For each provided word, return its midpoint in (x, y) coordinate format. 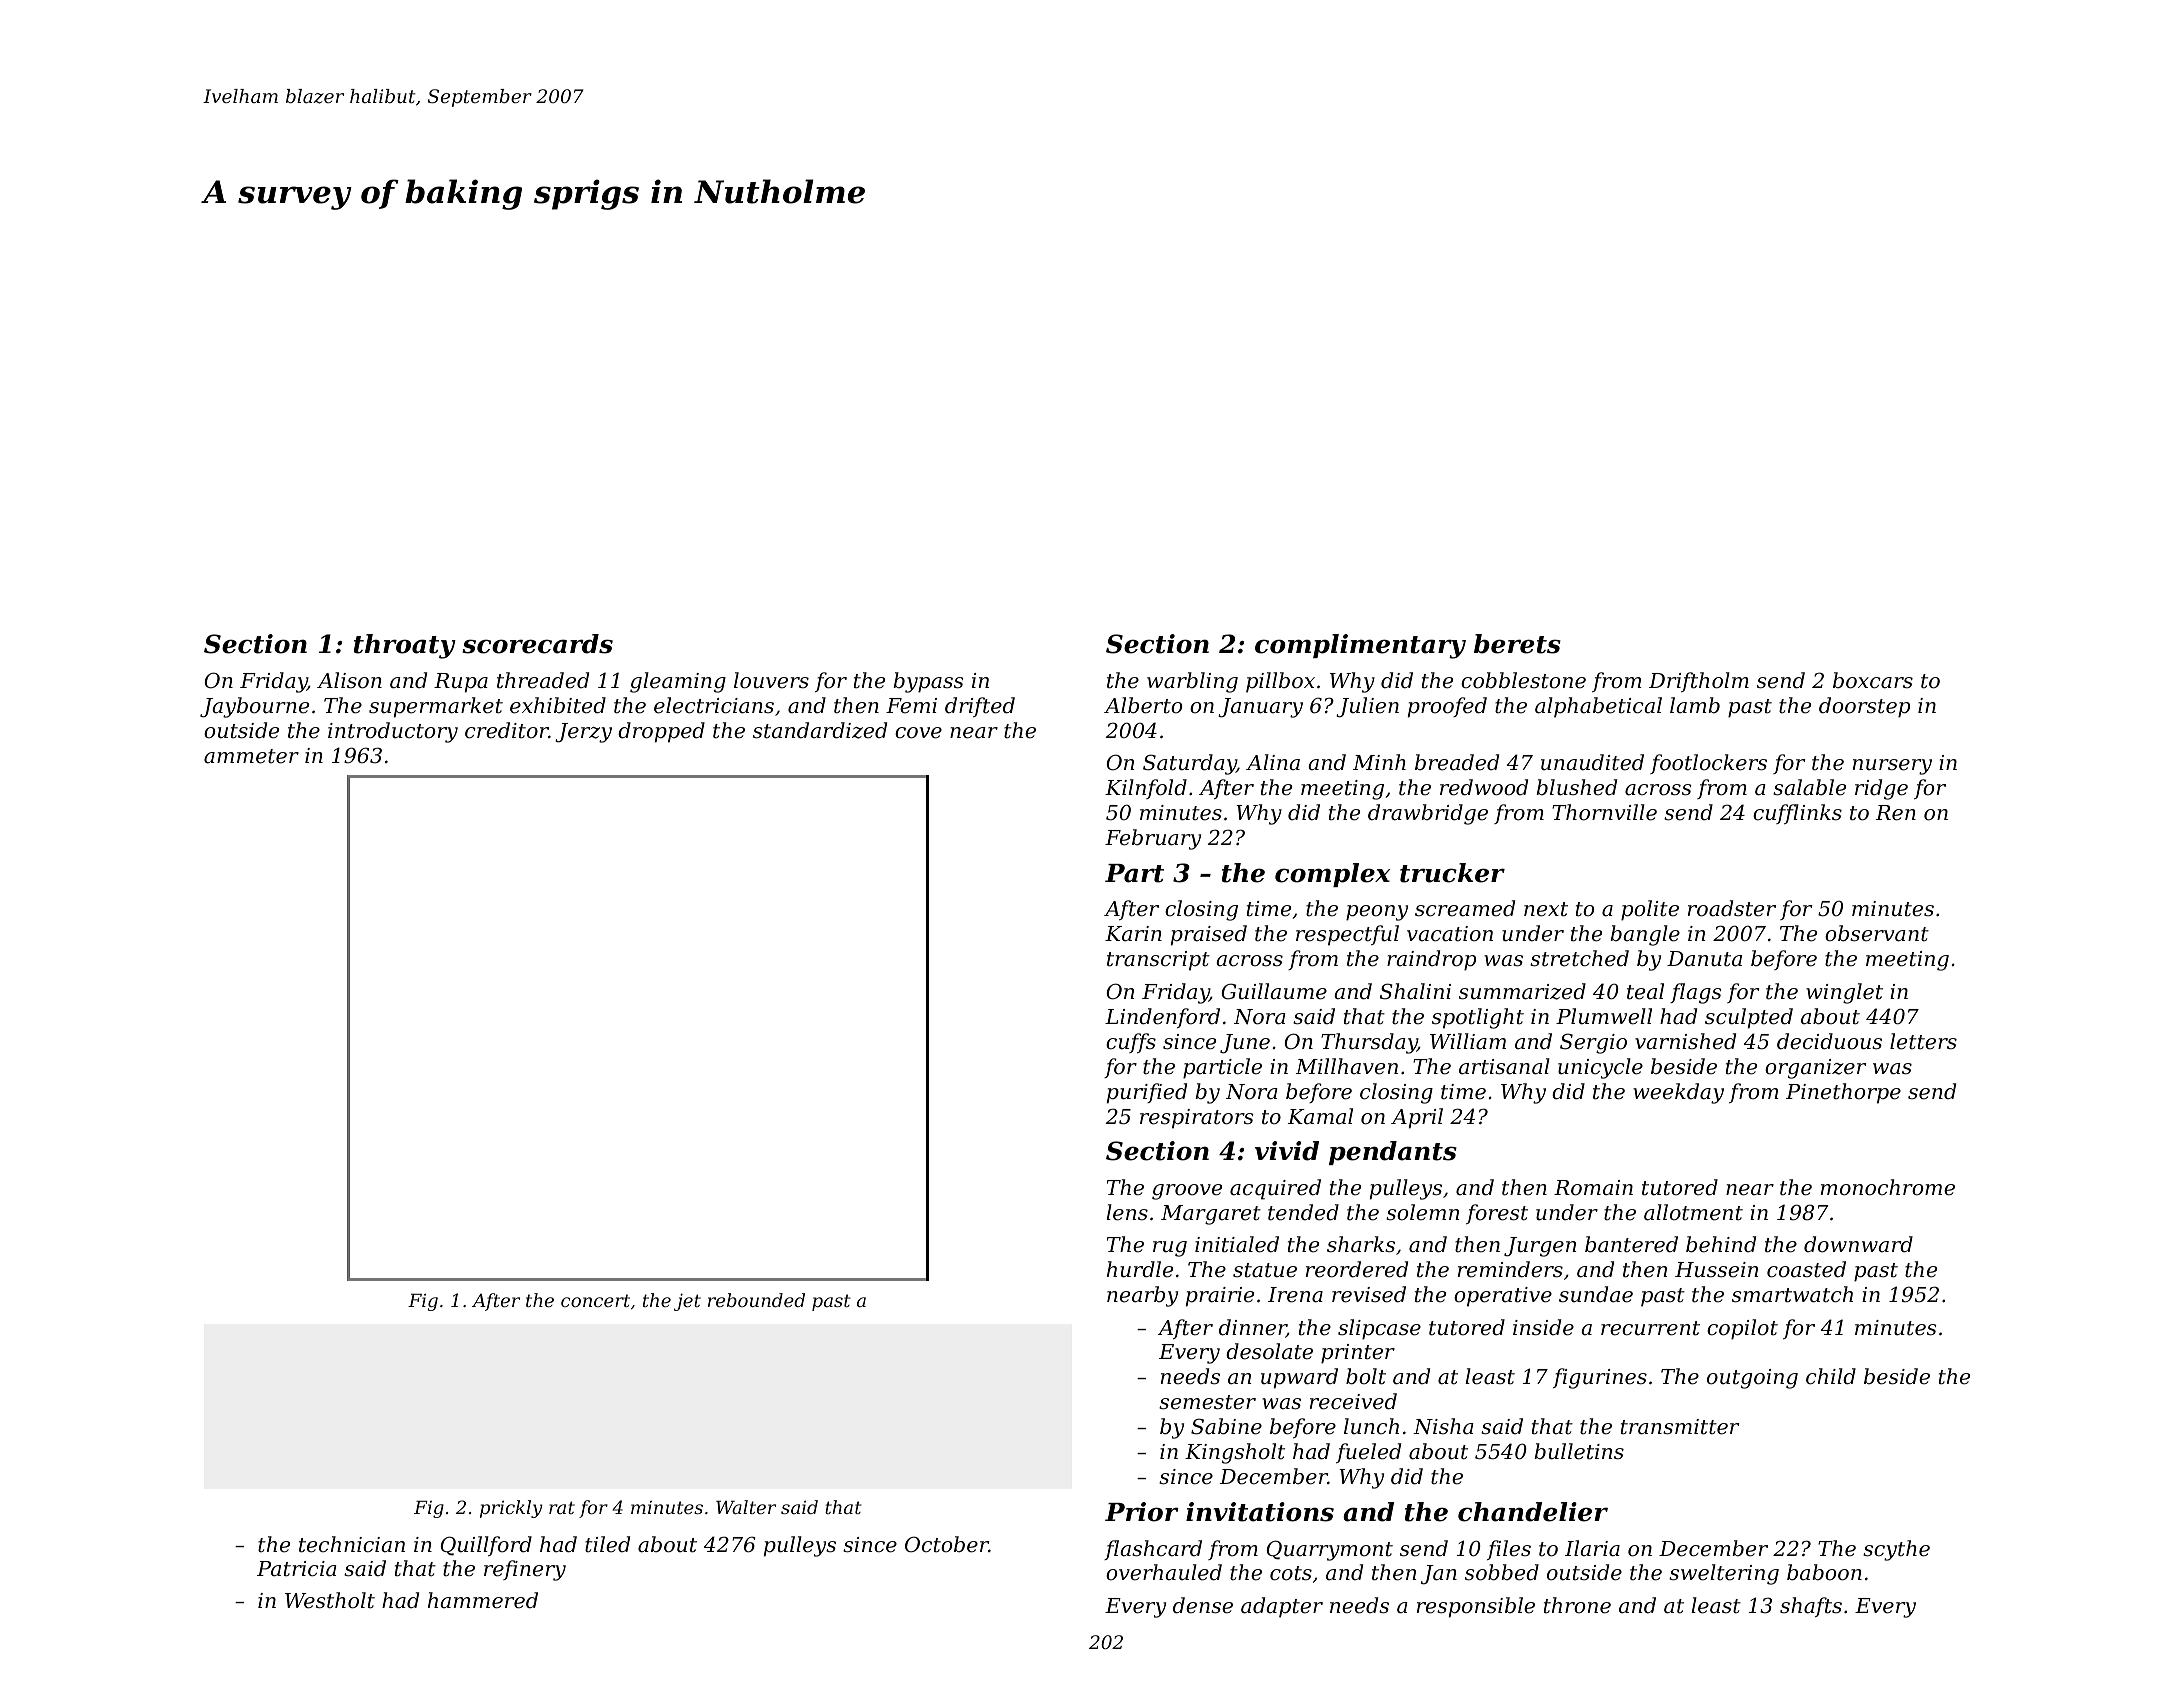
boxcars (1873, 680)
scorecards (537, 644)
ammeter (251, 756)
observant (1877, 933)
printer (1358, 1354)
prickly (511, 1509)
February (1153, 839)
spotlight (1478, 1018)
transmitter (1680, 1427)
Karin (1133, 934)
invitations (1260, 1512)
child (1831, 1376)
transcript (1158, 961)
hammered (483, 1600)
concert (595, 1300)
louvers (771, 680)
